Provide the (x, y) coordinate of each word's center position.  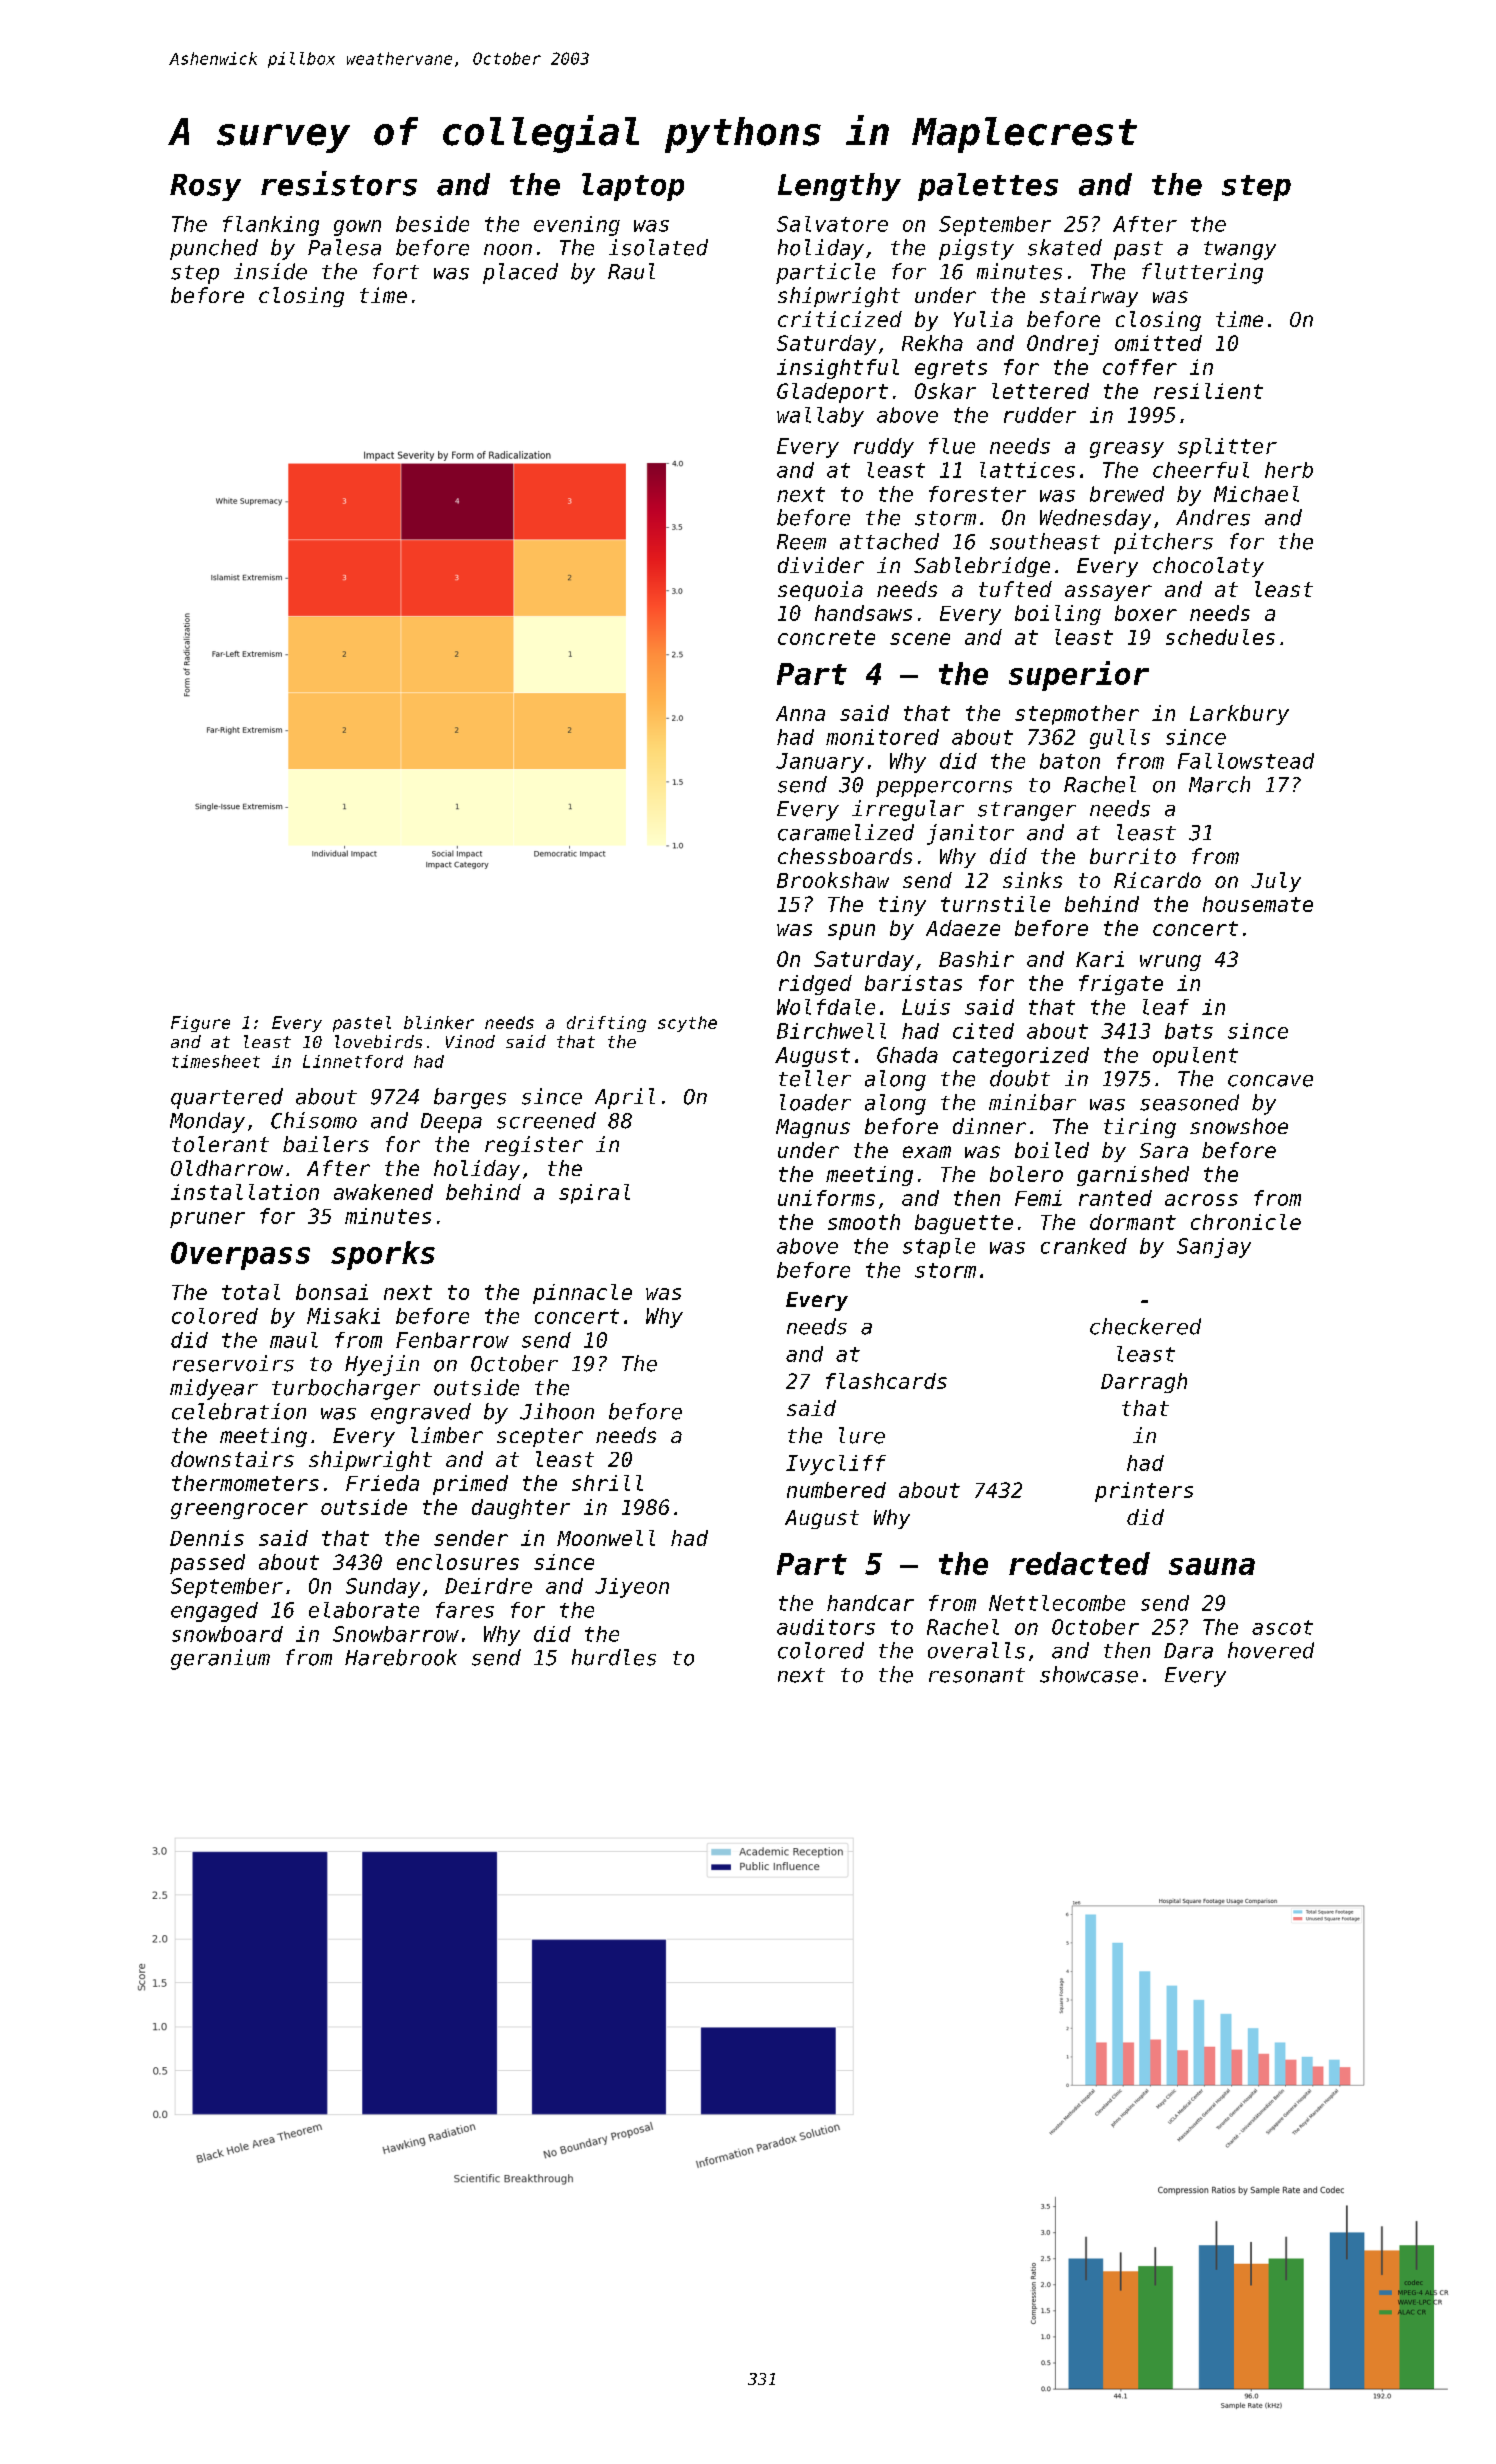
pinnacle (582, 1294)
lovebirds (378, 1041)
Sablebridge (982, 567)
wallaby (820, 417)
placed (520, 273)
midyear (214, 1389)
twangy (1240, 250)
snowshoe (1239, 1126)
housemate (1258, 904)
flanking (271, 226)
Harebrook (401, 1657)
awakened (383, 1192)
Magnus (813, 1128)
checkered (1145, 1326)
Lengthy (839, 187)
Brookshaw (833, 880)
